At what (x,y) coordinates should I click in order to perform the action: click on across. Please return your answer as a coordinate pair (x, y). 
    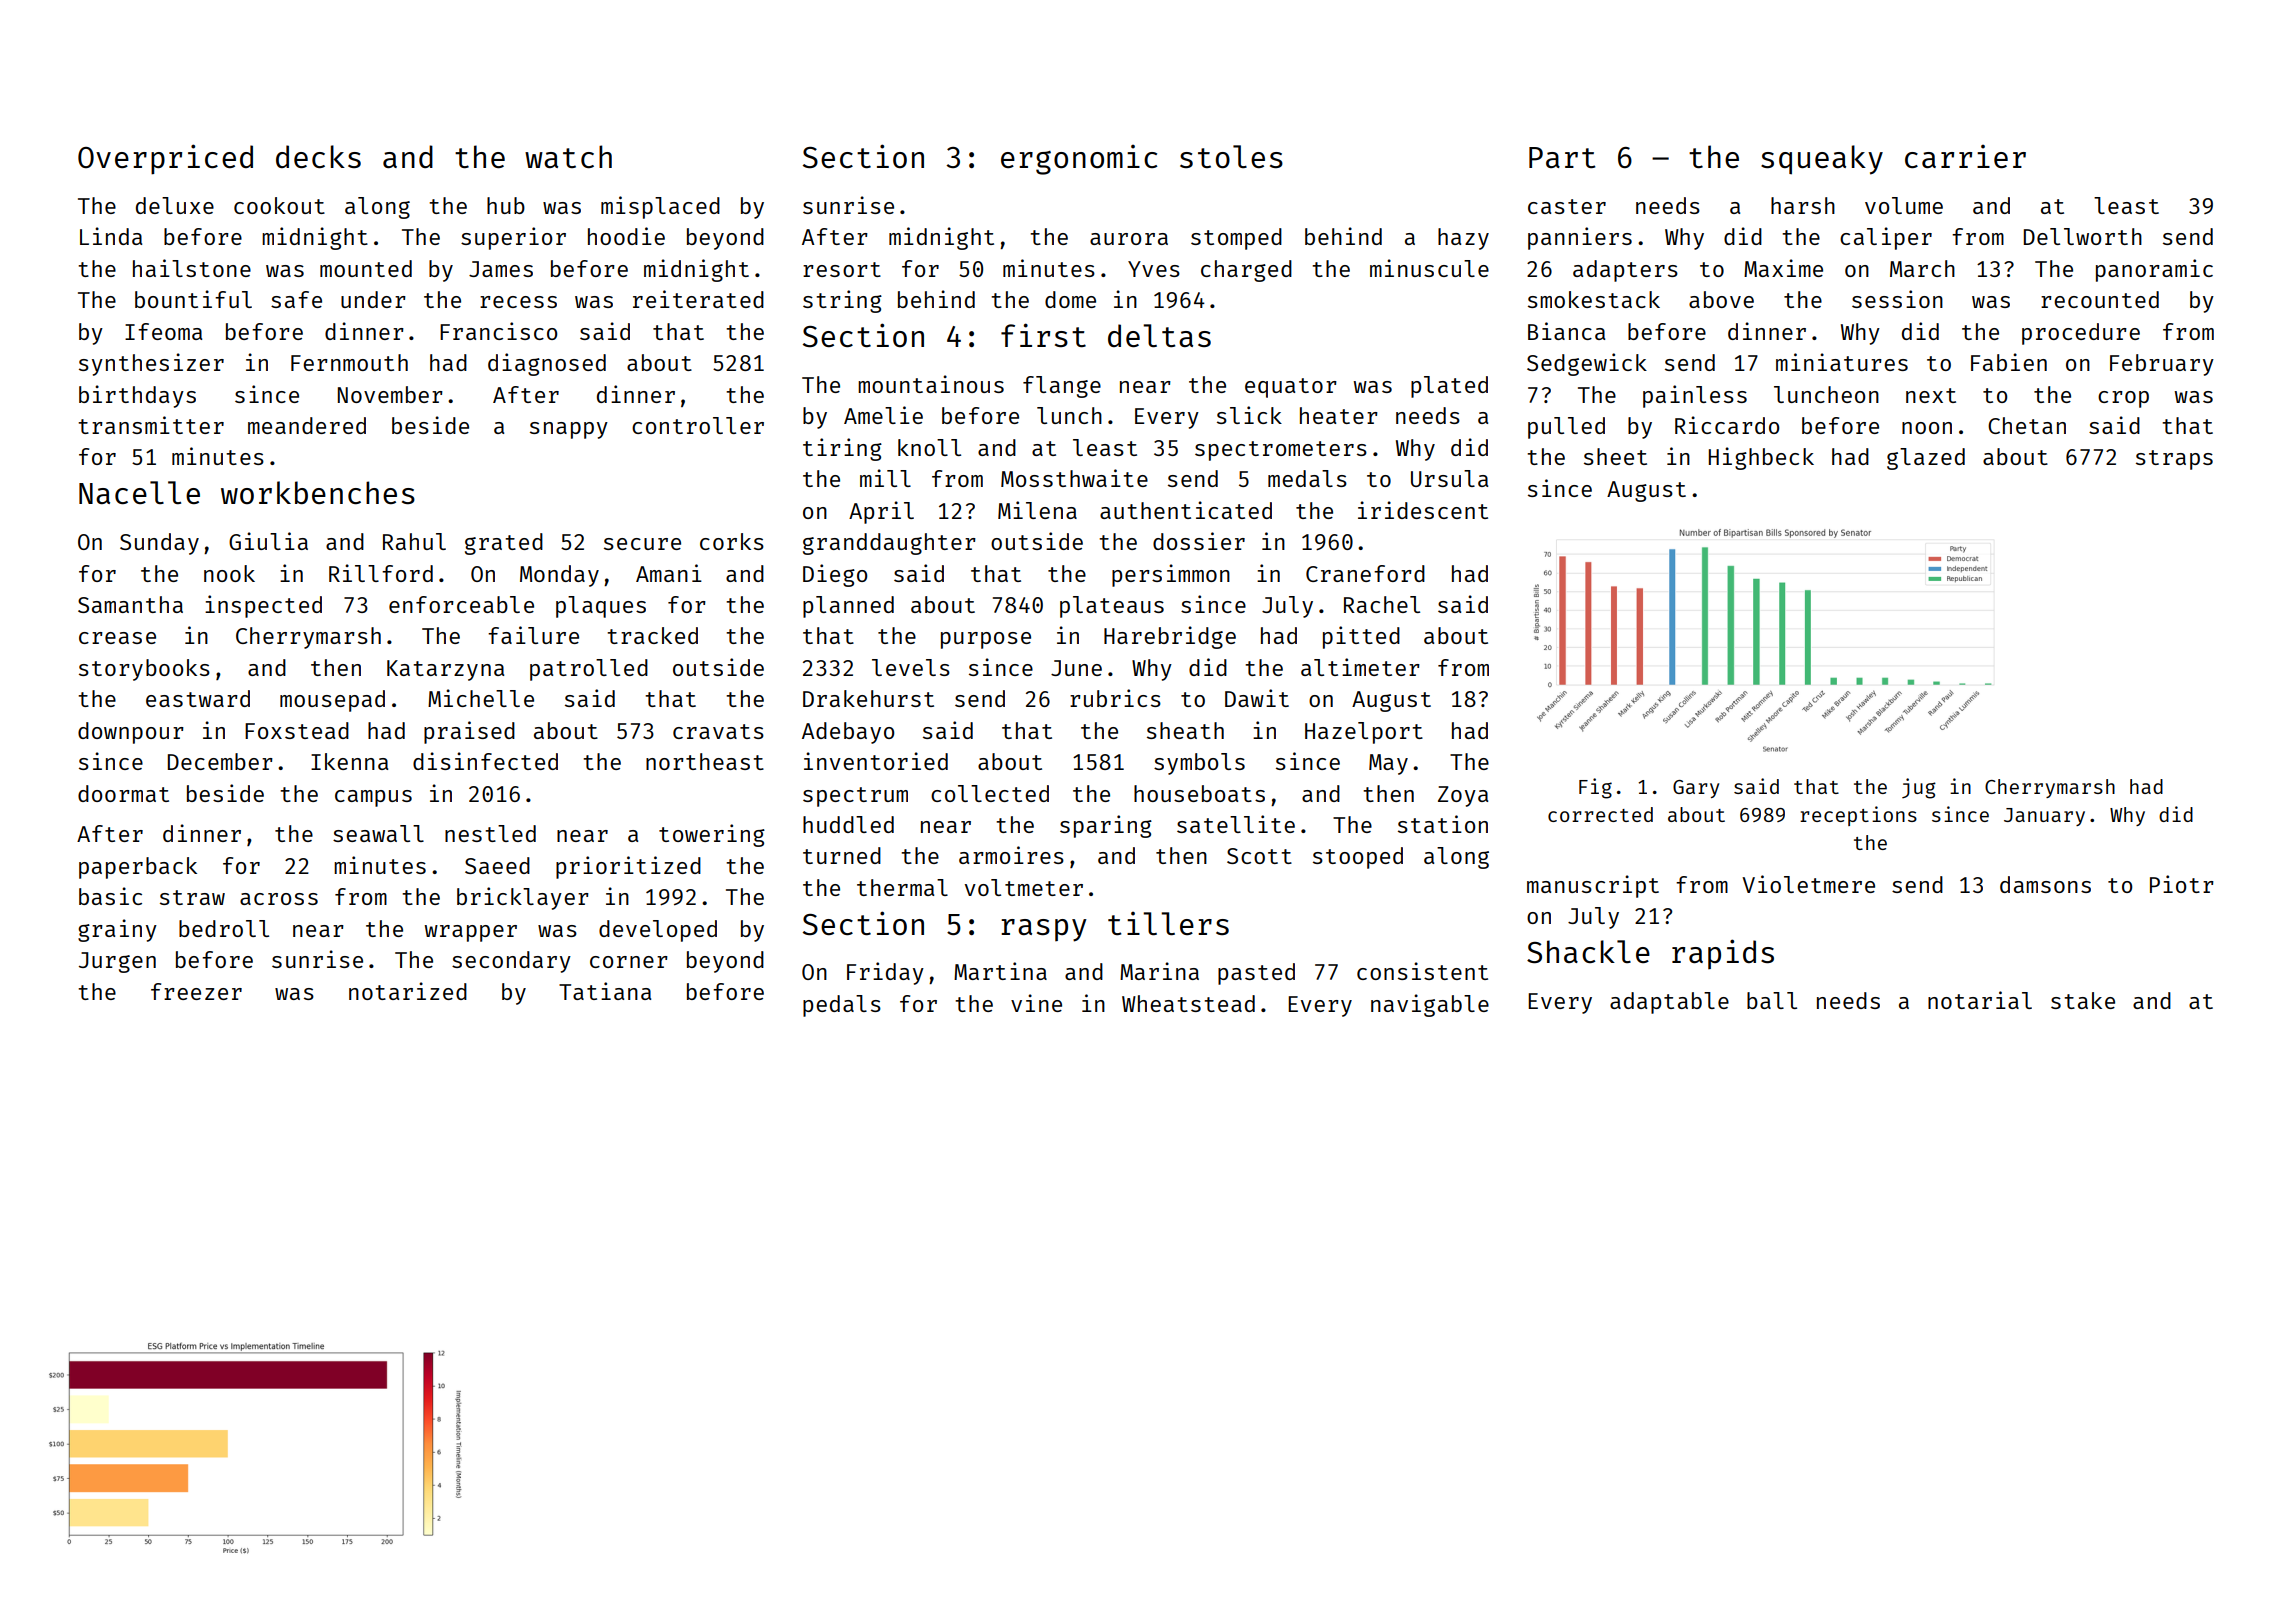
    Looking at the image, I should click on (279, 899).
